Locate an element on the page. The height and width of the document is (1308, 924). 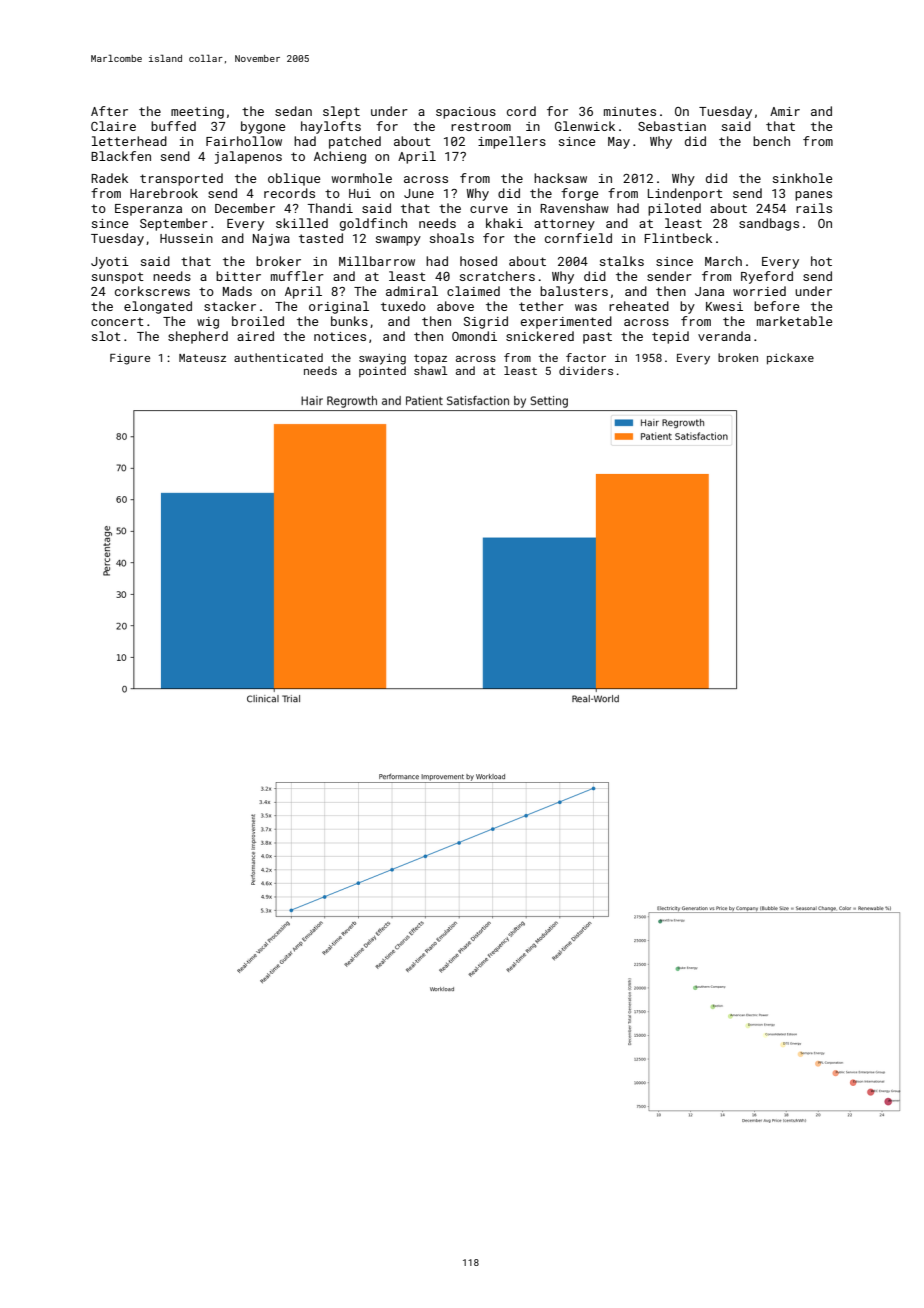
meeting is located at coordinates (197, 113).
